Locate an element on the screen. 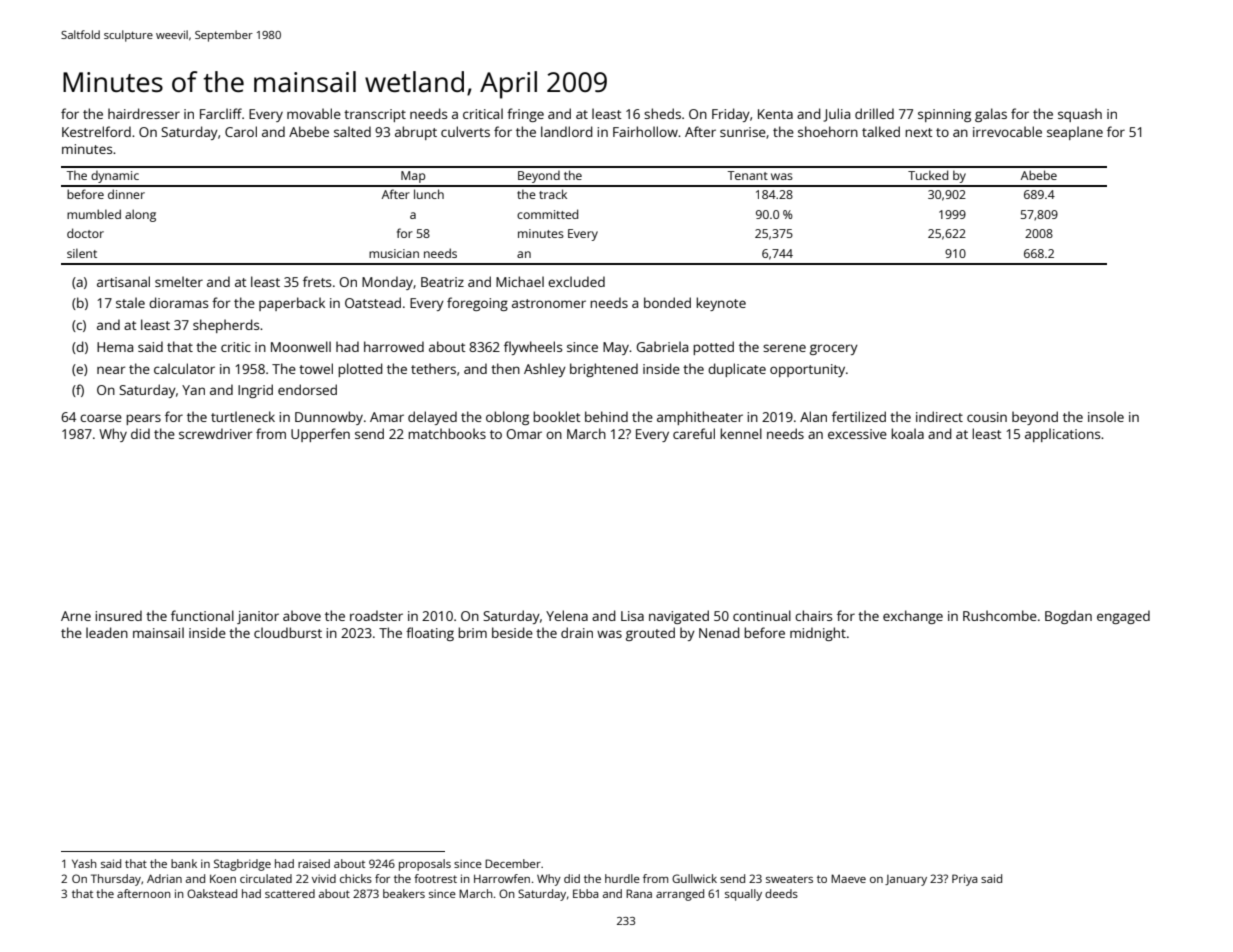 Image resolution: width=1233 pixels, height=952 pixels. talked is located at coordinates (881, 131).
